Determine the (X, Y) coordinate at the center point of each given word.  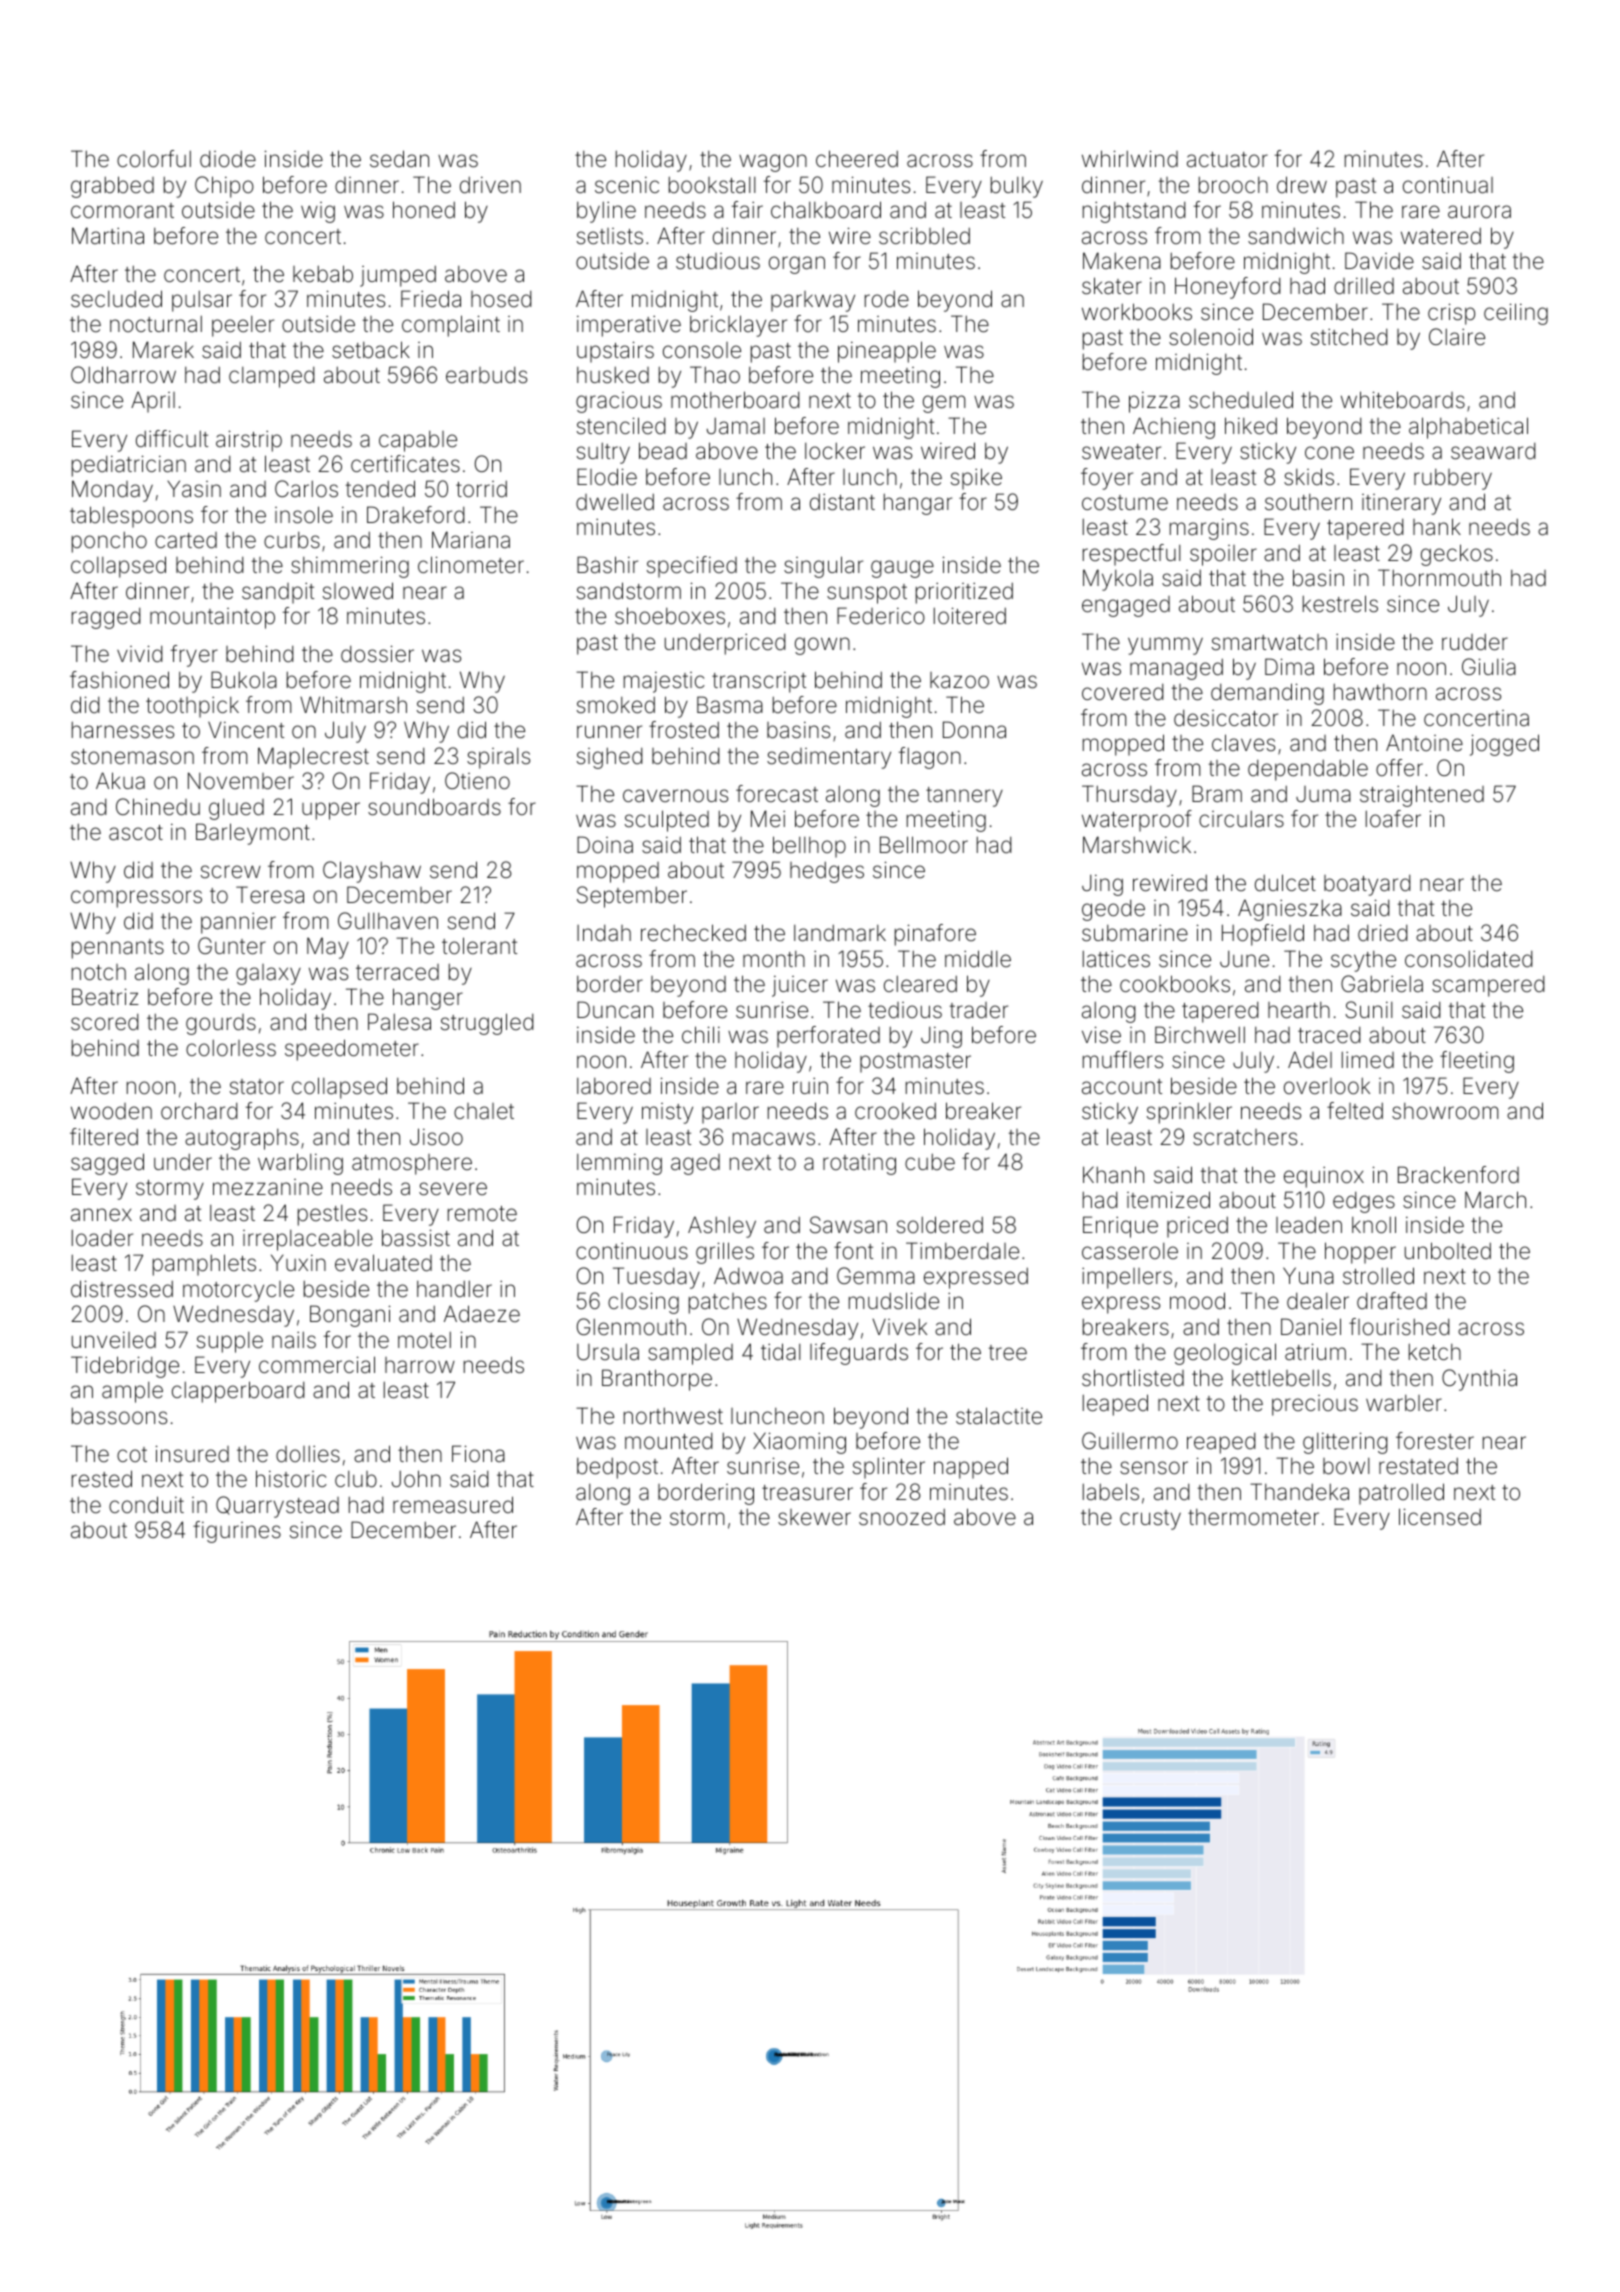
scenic (627, 185)
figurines (237, 1532)
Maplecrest (313, 758)
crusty (1150, 1520)
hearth (1299, 1010)
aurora (1479, 212)
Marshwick (1137, 845)
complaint (451, 326)
